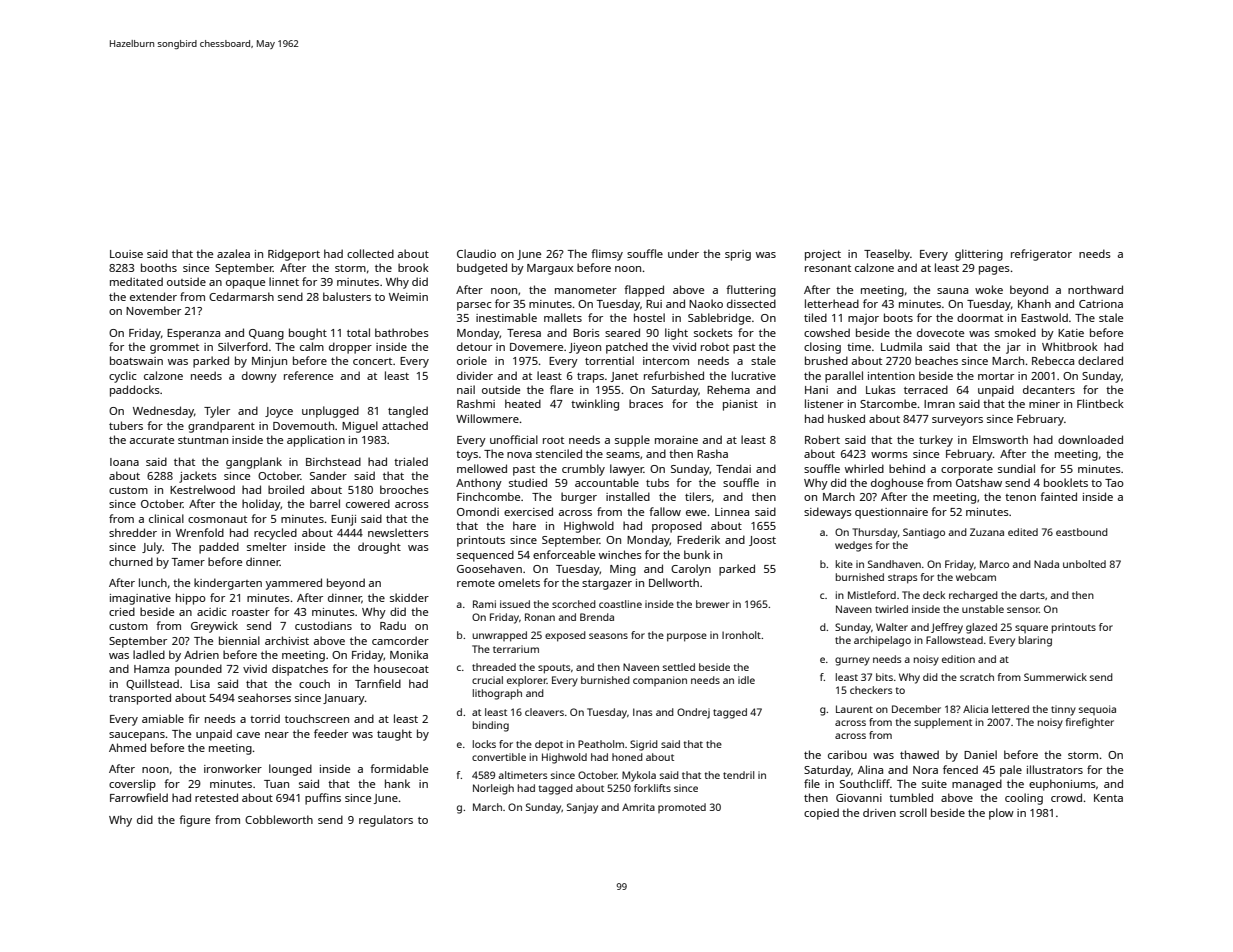  What do you see at coordinates (123, 377) in the image?
I see `cyclic` at bounding box center [123, 377].
